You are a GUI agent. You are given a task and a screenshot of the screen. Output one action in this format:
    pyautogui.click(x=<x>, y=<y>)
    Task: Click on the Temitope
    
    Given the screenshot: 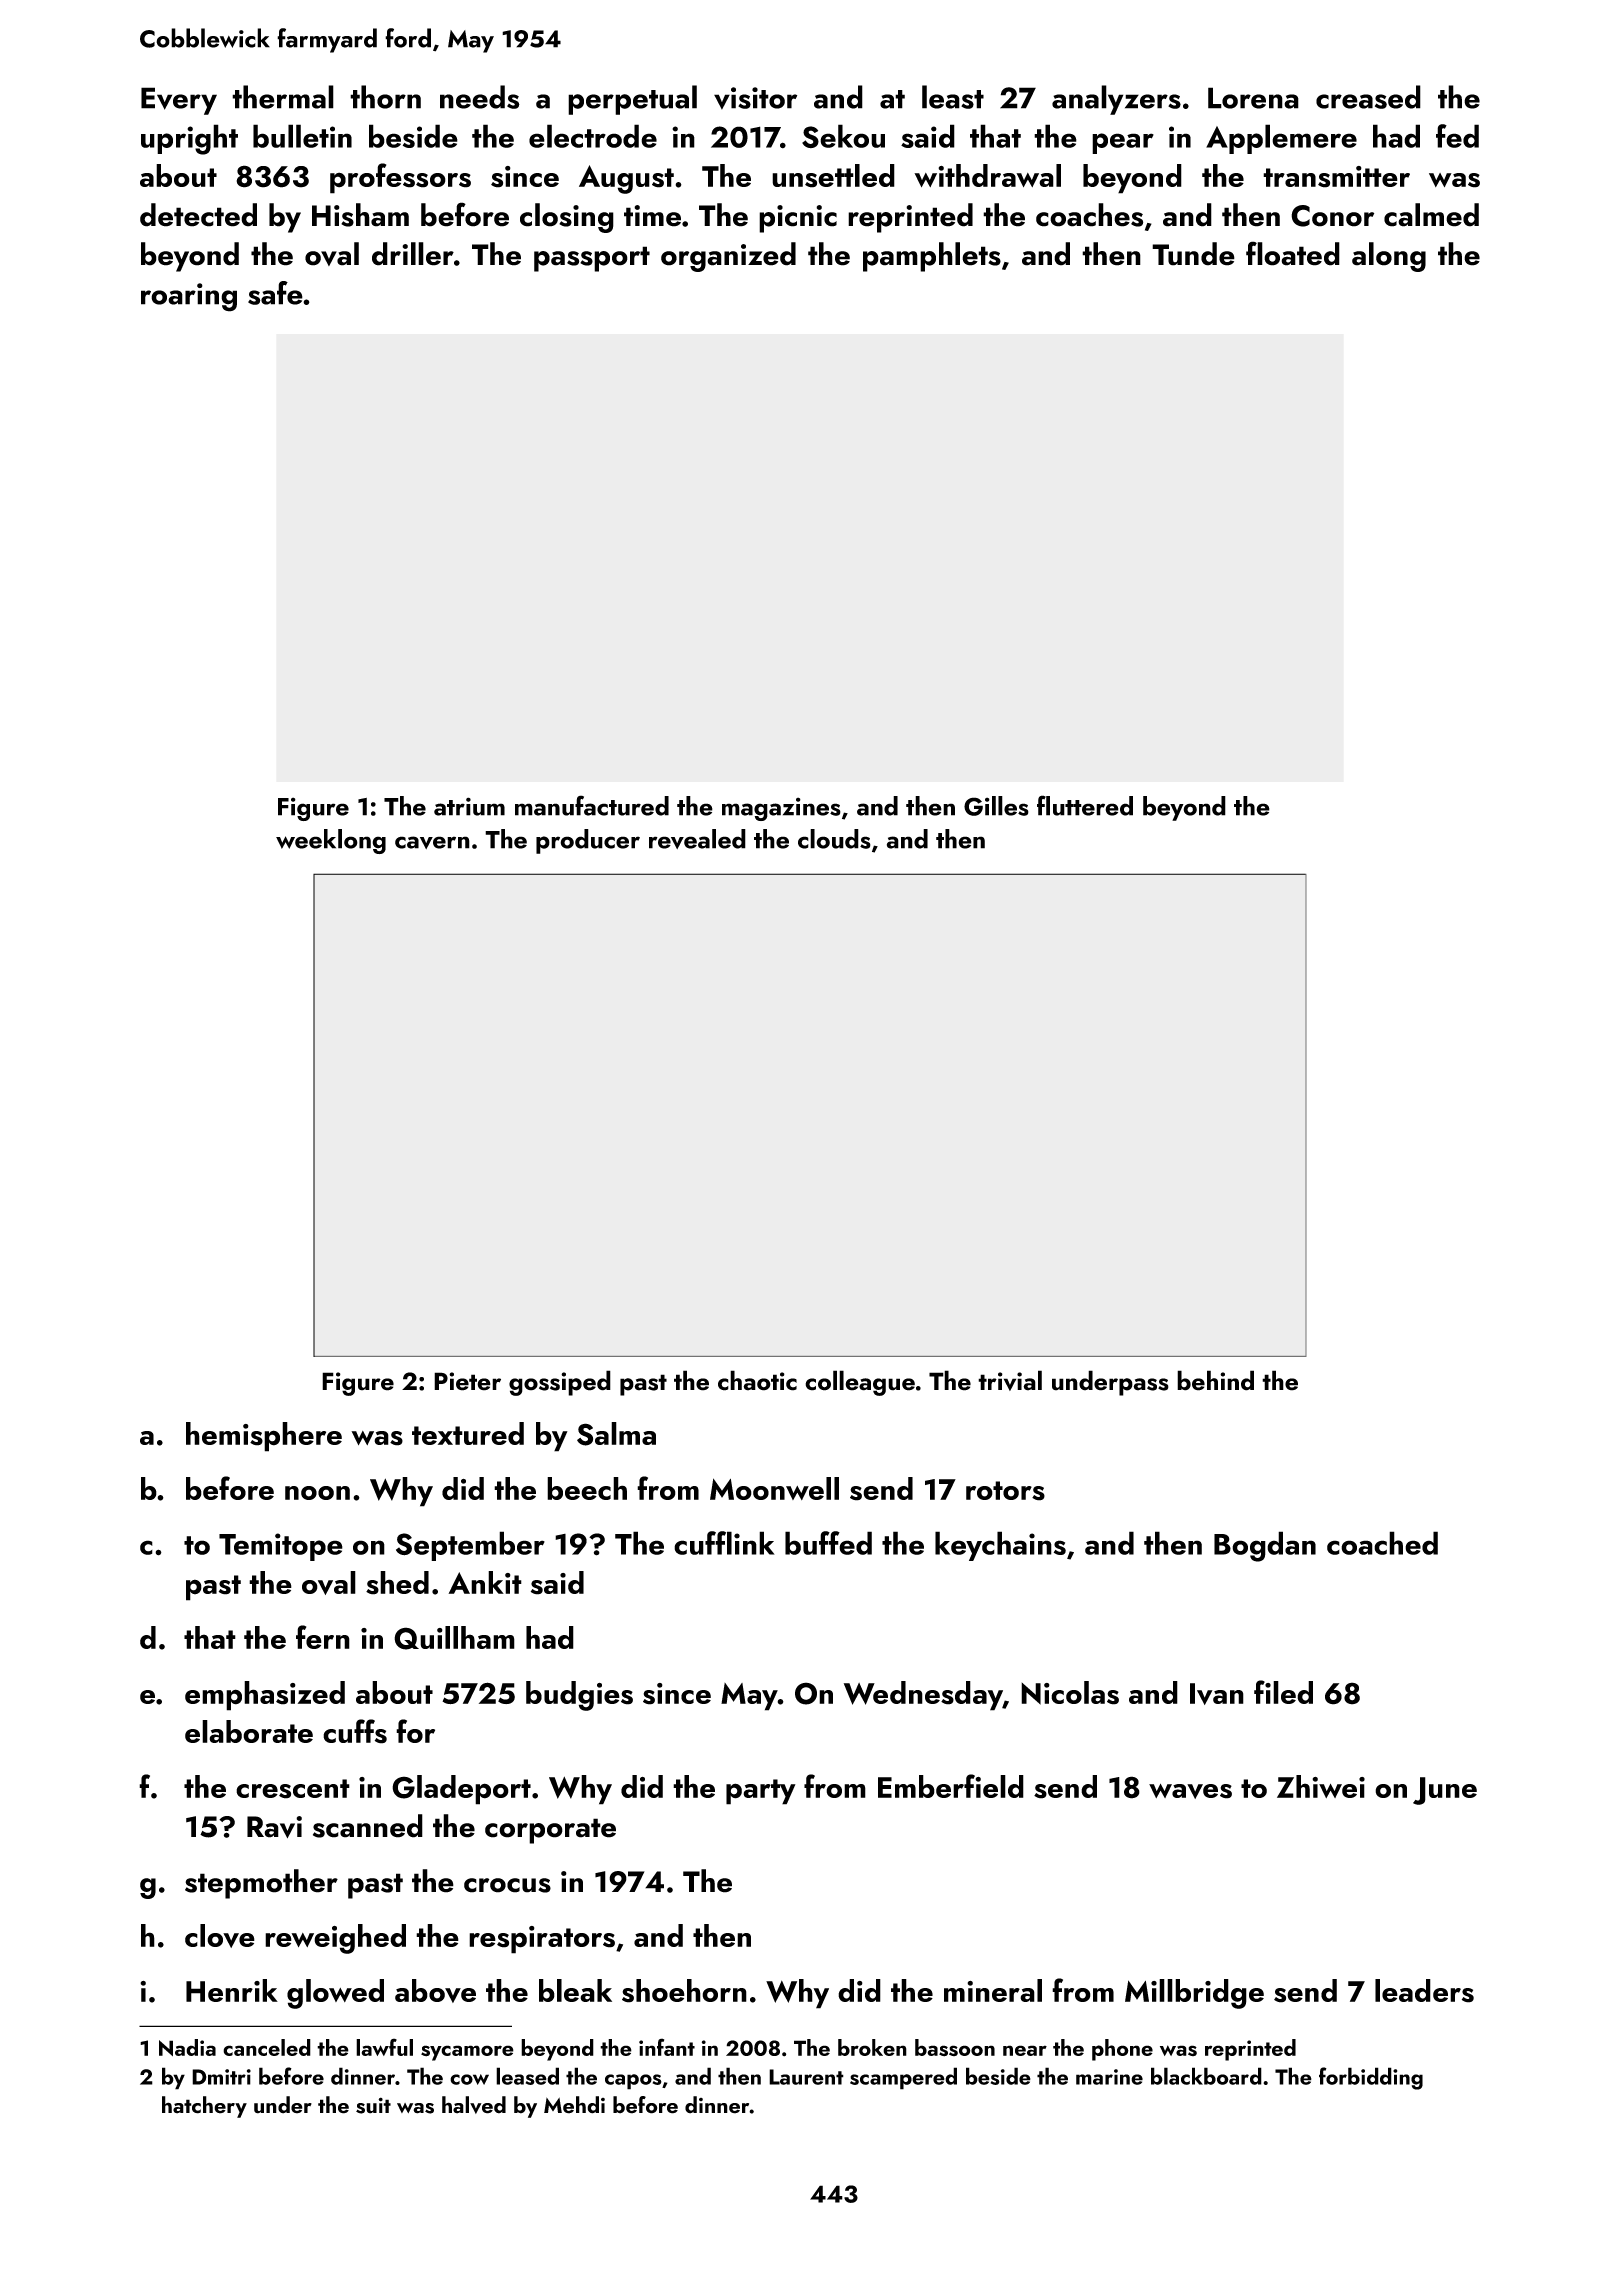 What is the action you would take?
    pyautogui.click(x=281, y=1547)
